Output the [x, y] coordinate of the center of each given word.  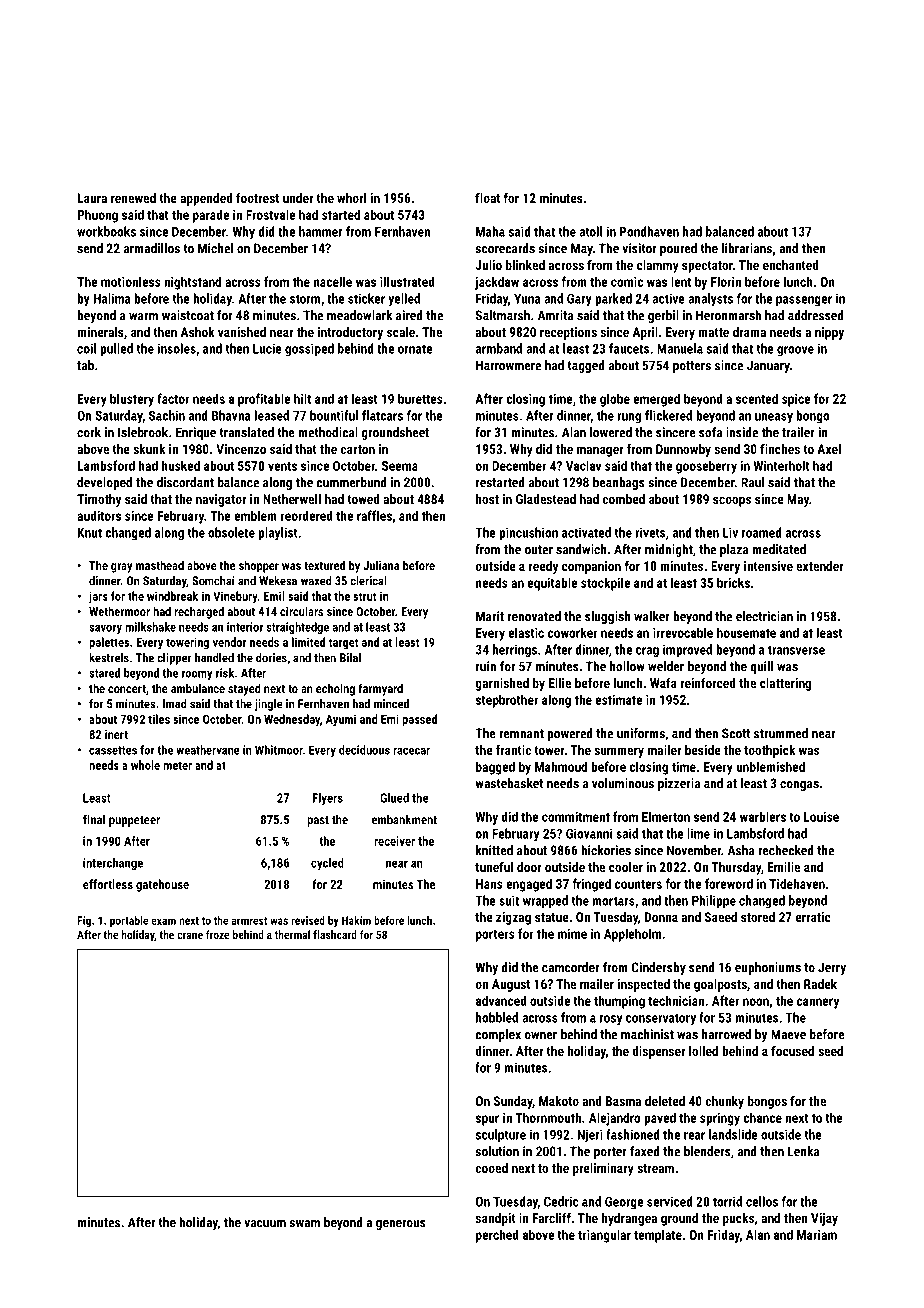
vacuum [265, 1224]
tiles [159, 719]
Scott [736, 733]
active [668, 298]
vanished [242, 332]
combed [623, 499]
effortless [108, 884]
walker [652, 616]
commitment [576, 817]
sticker [366, 298]
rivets [650, 532]
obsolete [231, 532]
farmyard [380, 689]
